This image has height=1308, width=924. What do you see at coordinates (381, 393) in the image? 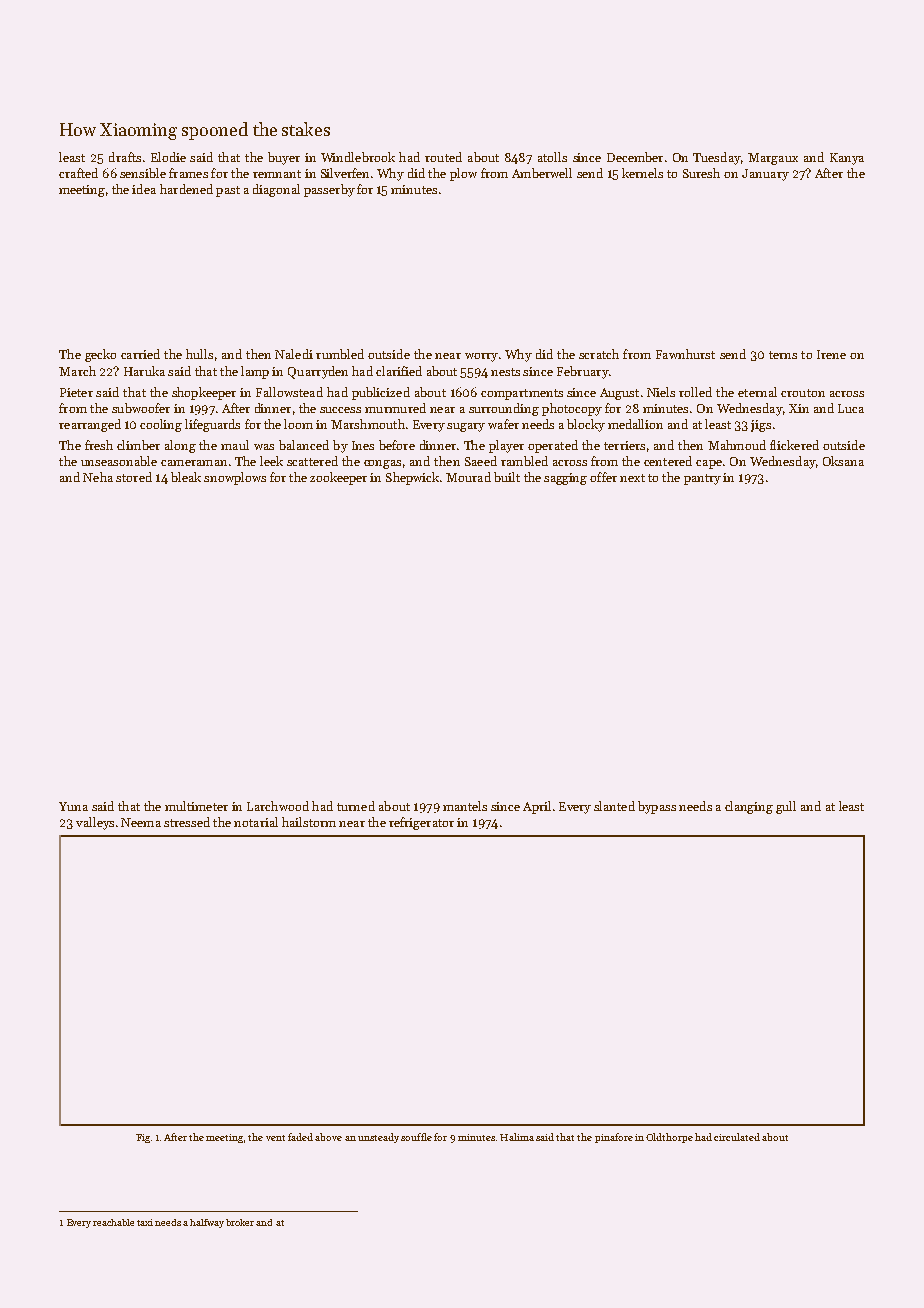
I see `publicized` at bounding box center [381, 393].
